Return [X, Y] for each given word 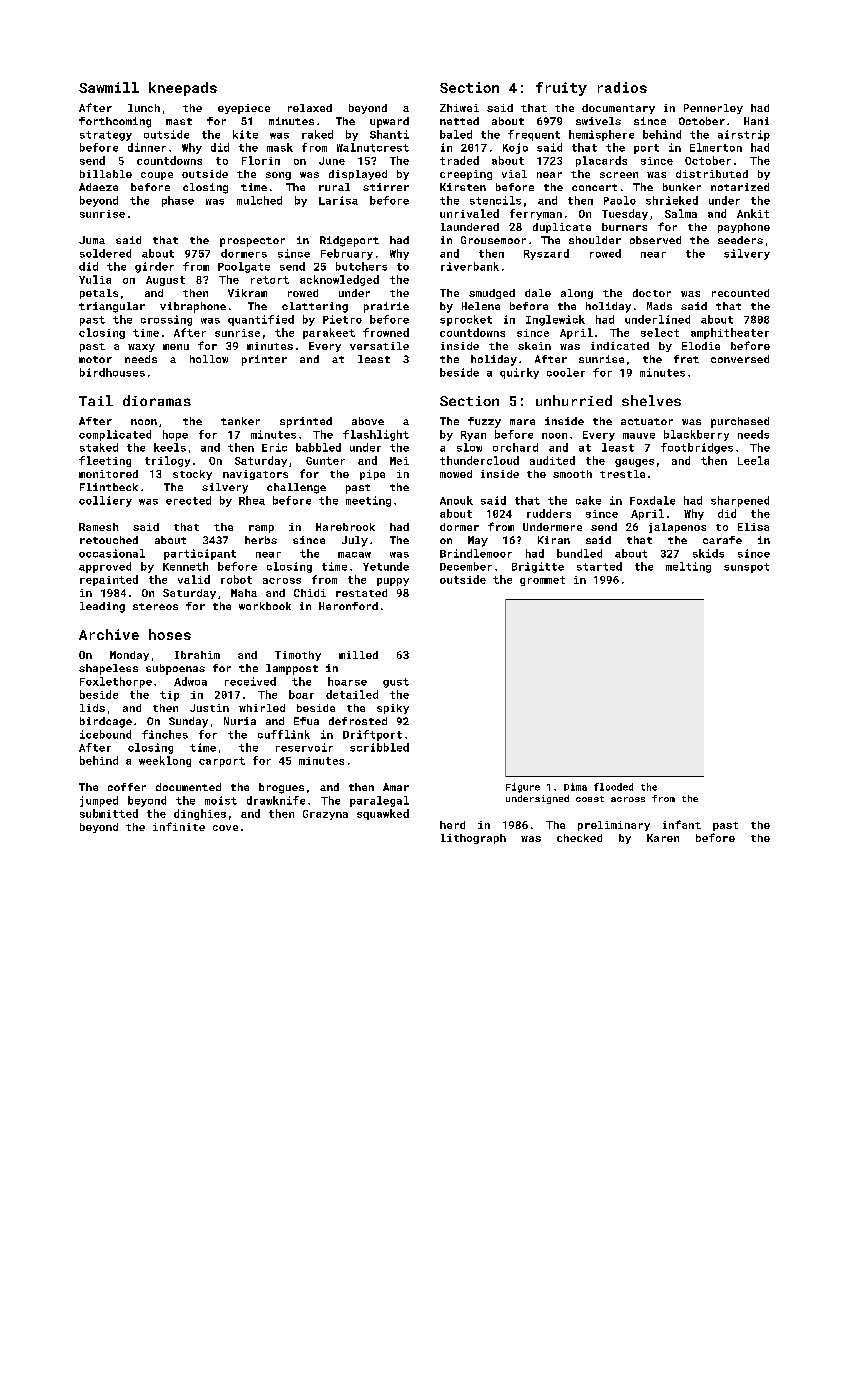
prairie [386, 307]
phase [178, 201]
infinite [179, 826]
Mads [659, 306]
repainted [109, 580]
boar [301, 694]
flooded [613, 787]
